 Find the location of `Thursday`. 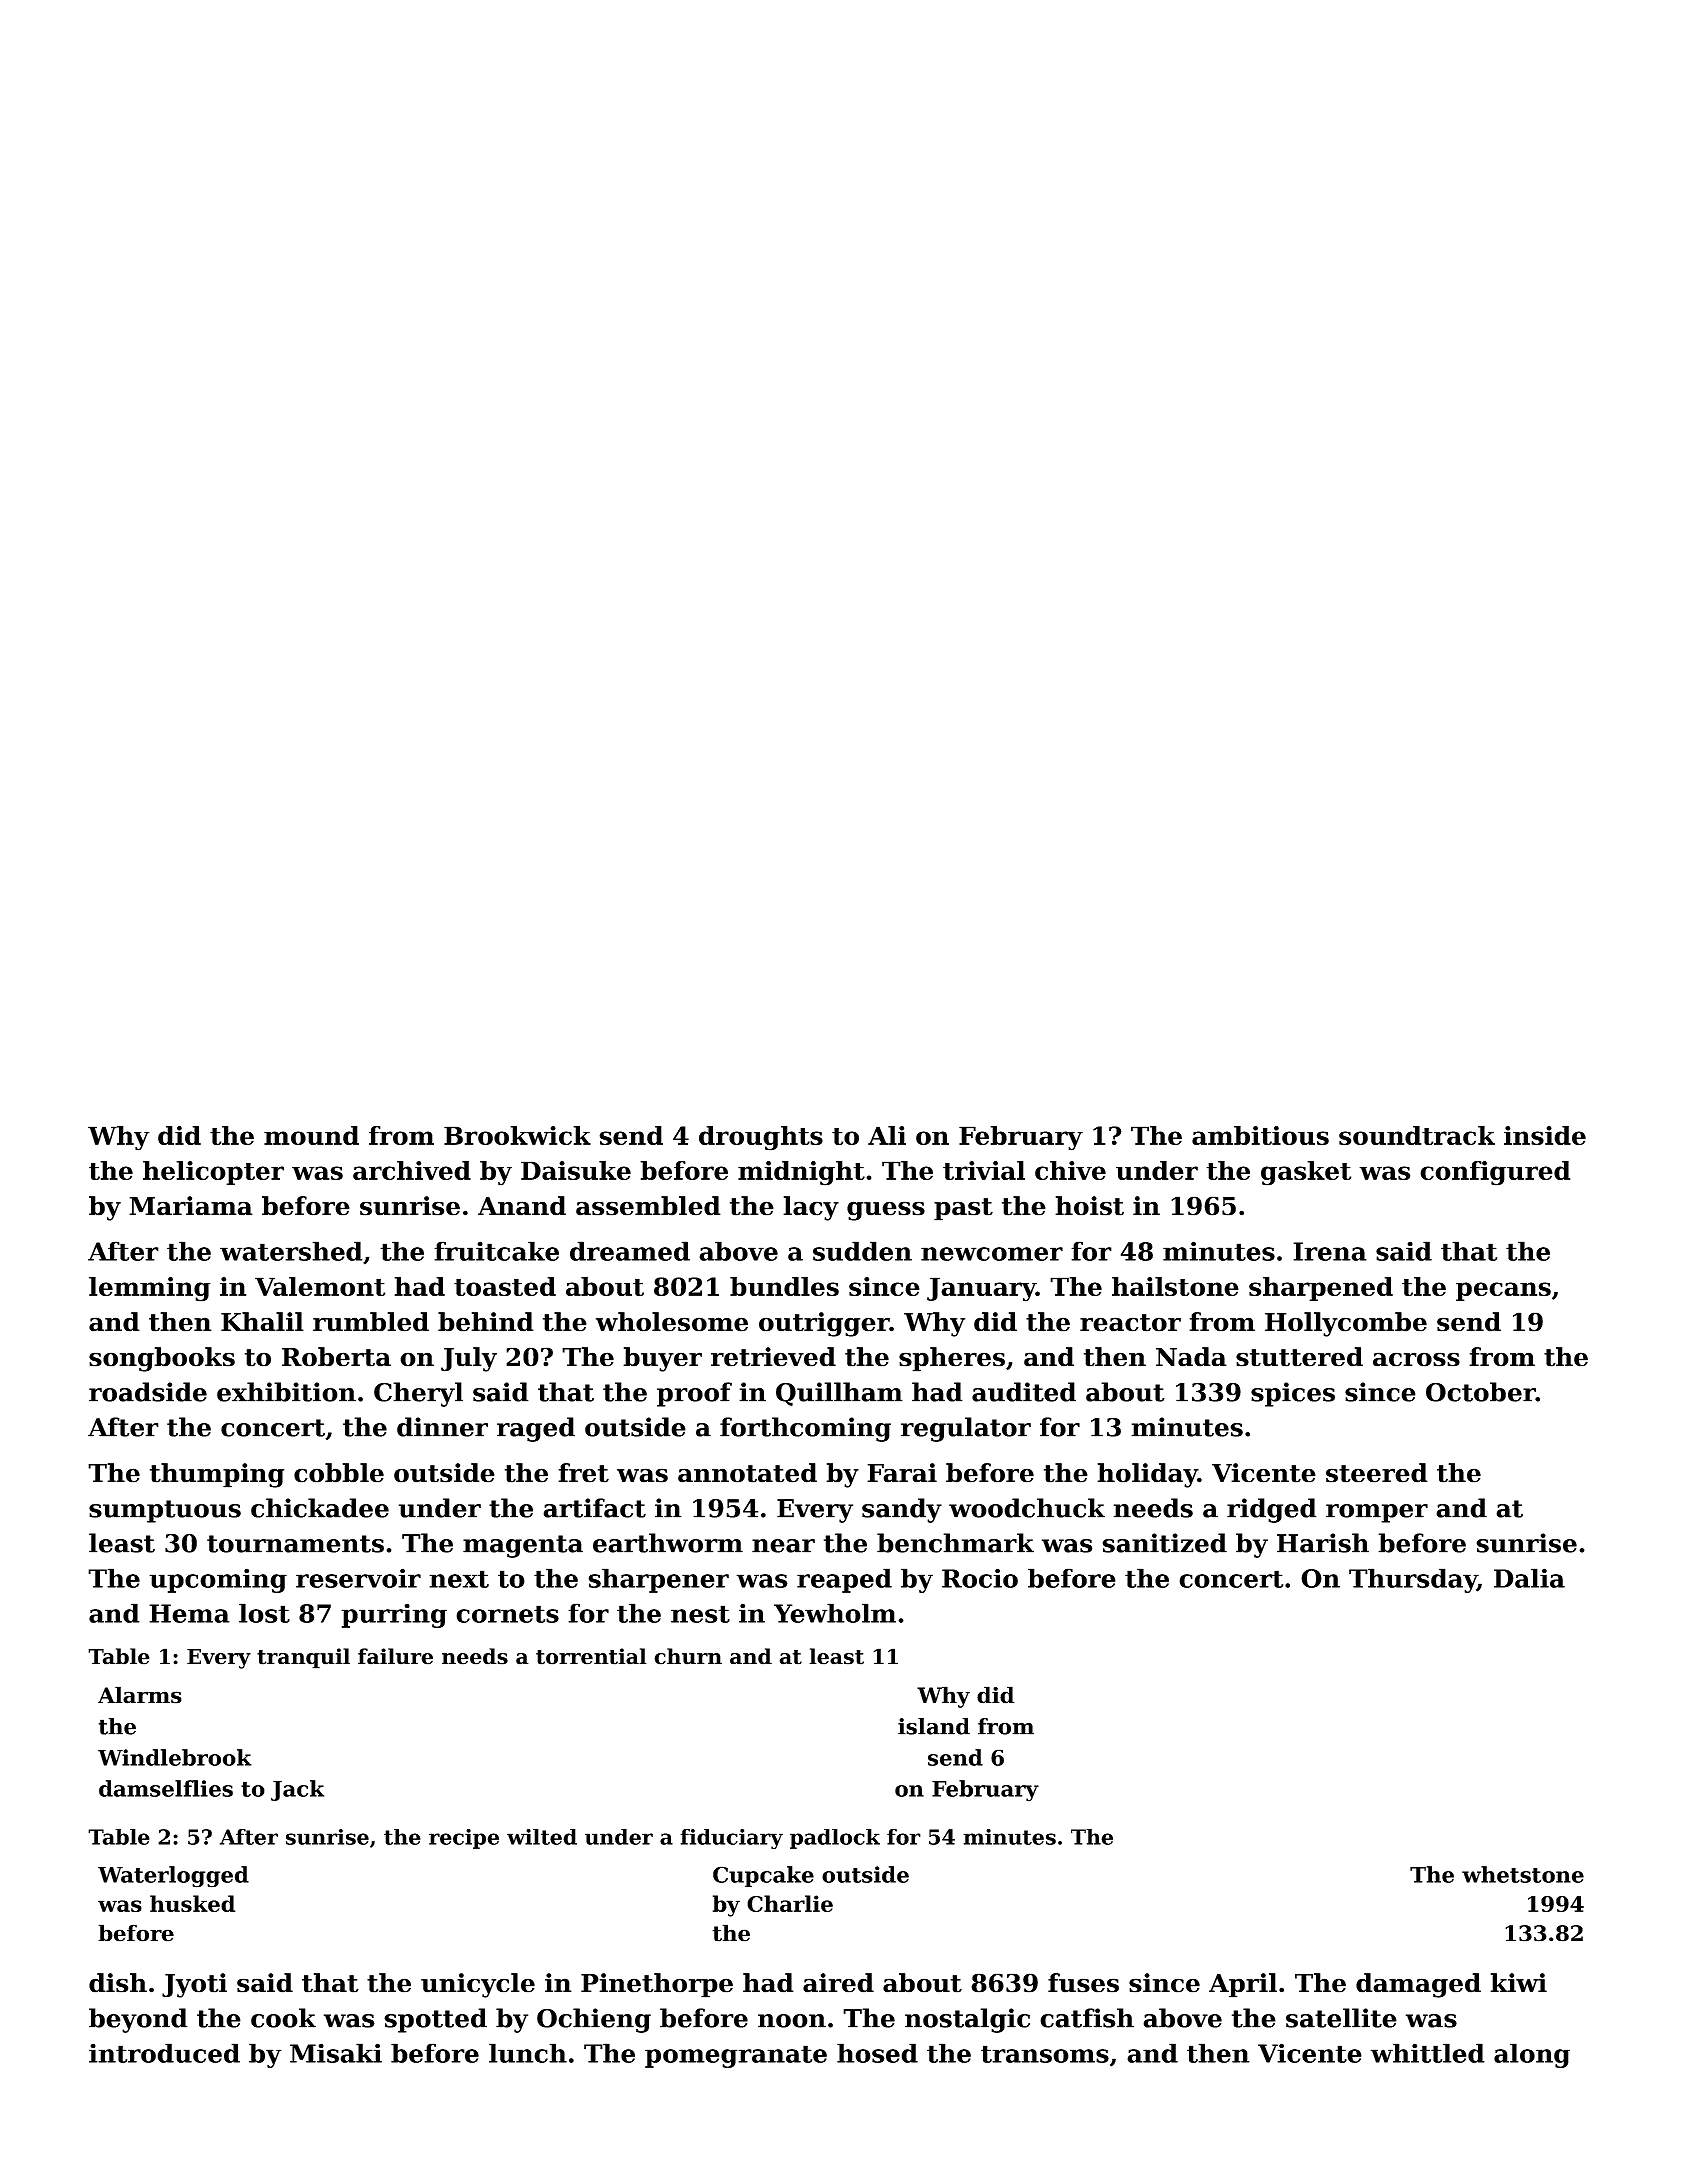

Thursday is located at coordinates (1413, 1580).
